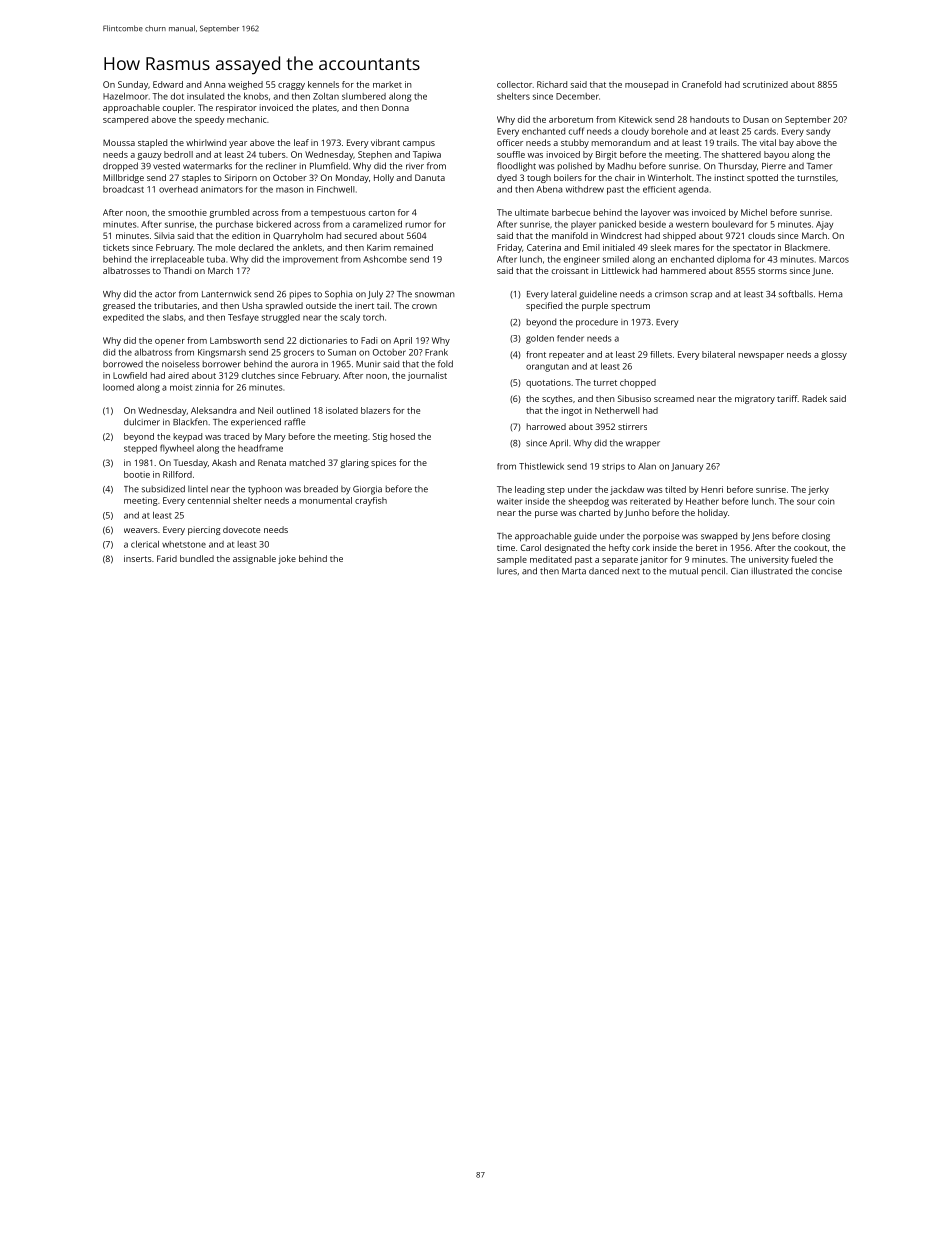 The height and width of the image is (1233, 952). What do you see at coordinates (810, 547) in the image?
I see `cookout` at bounding box center [810, 547].
